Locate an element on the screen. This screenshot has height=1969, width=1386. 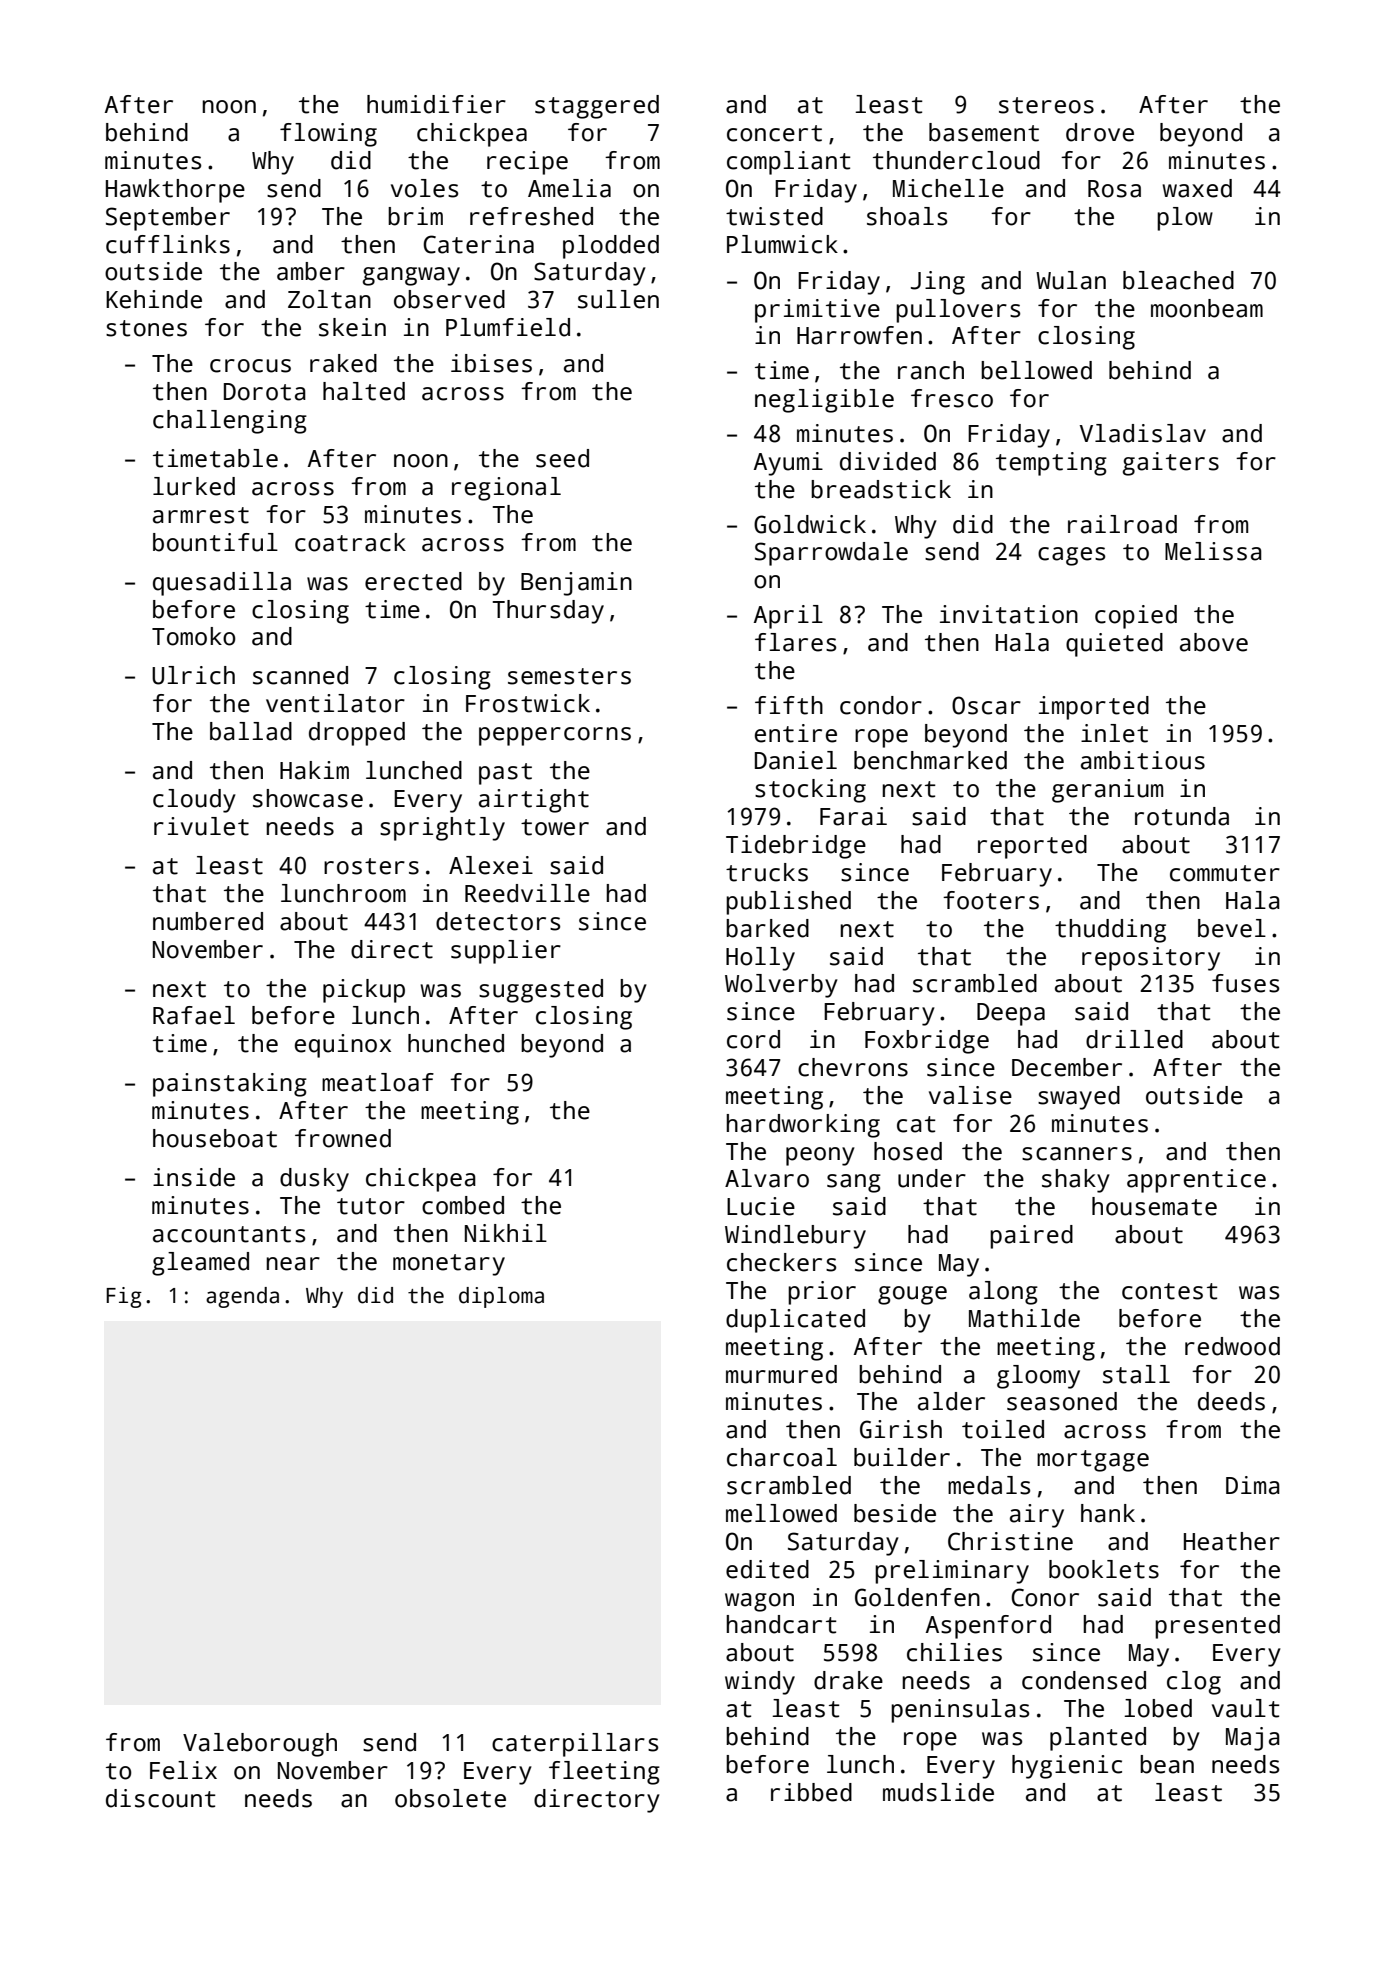
scanned is located at coordinates (300, 675).
